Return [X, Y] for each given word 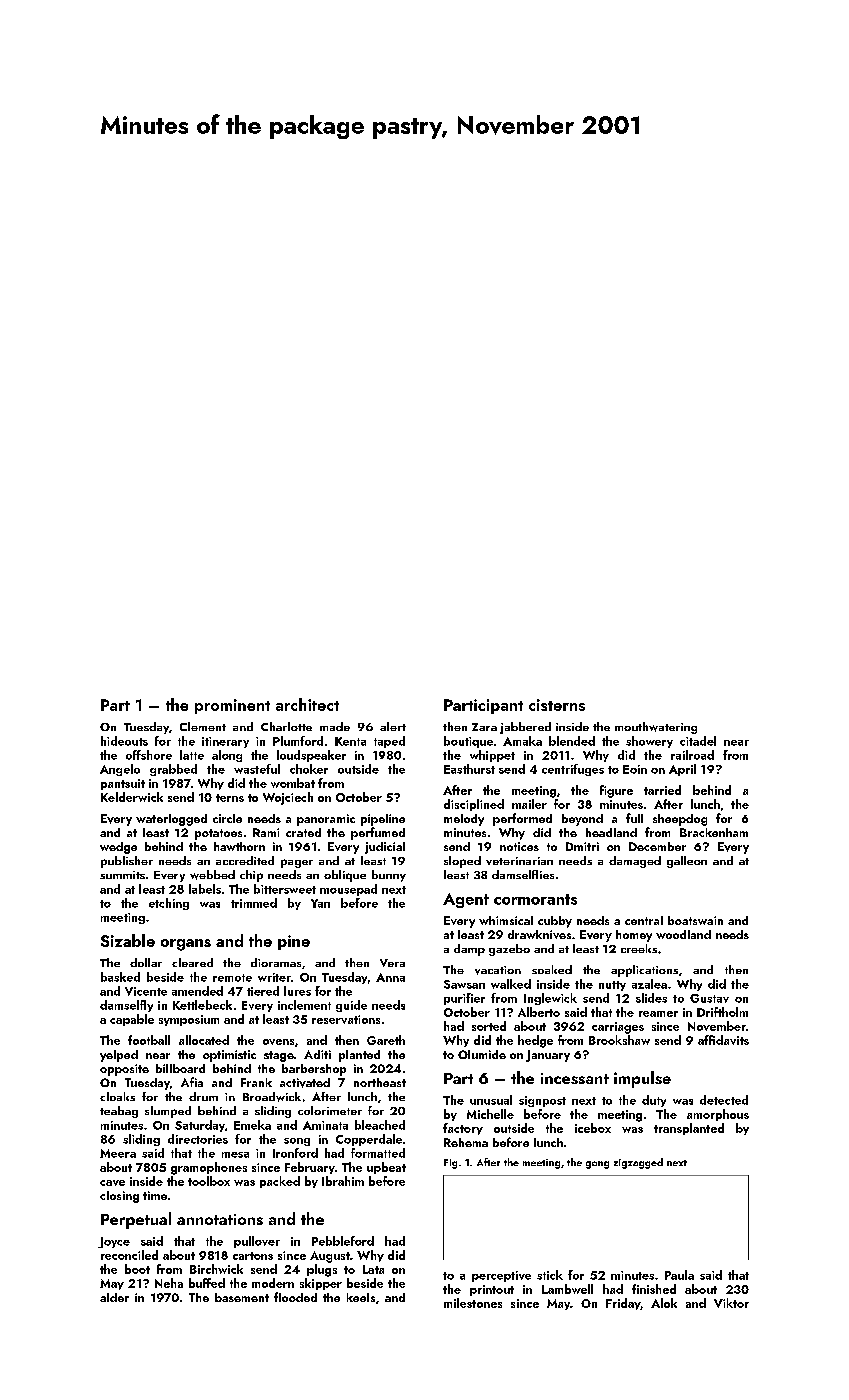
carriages [618, 1028]
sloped [462, 862]
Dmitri [582, 846]
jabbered [525, 728]
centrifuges [573, 770]
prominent [232, 706]
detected [724, 1100]
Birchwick [216, 1269]
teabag [119, 1112]
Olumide [482, 1054]
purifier [464, 999]
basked [120, 977]
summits [122, 875]
